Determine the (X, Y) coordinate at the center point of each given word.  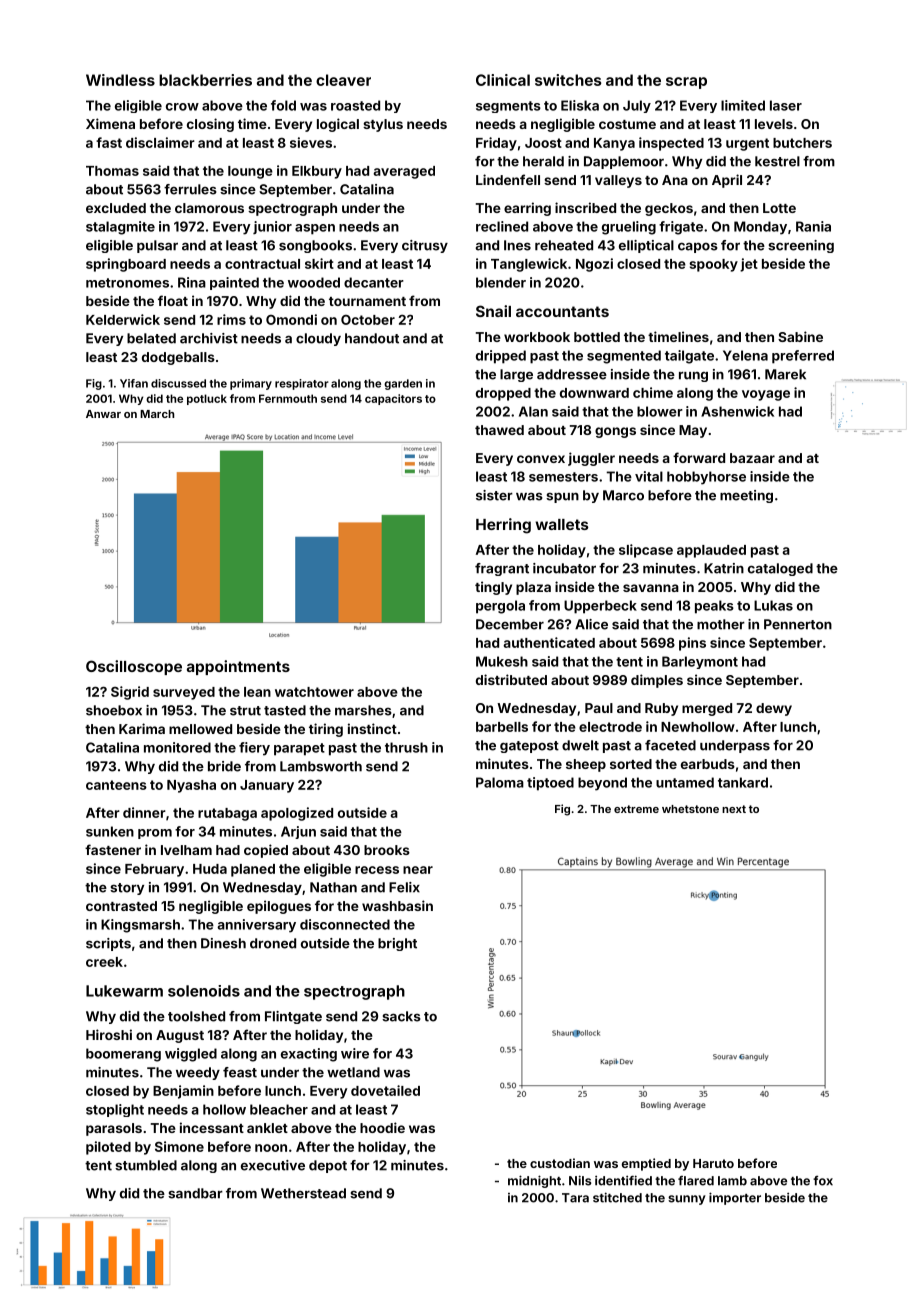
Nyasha (191, 786)
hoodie (382, 1127)
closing (210, 125)
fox (823, 1181)
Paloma (500, 782)
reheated (564, 245)
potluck (207, 399)
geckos (669, 209)
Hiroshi (109, 1034)
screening (801, 246)
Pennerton (798, 624)
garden (403, 384)
